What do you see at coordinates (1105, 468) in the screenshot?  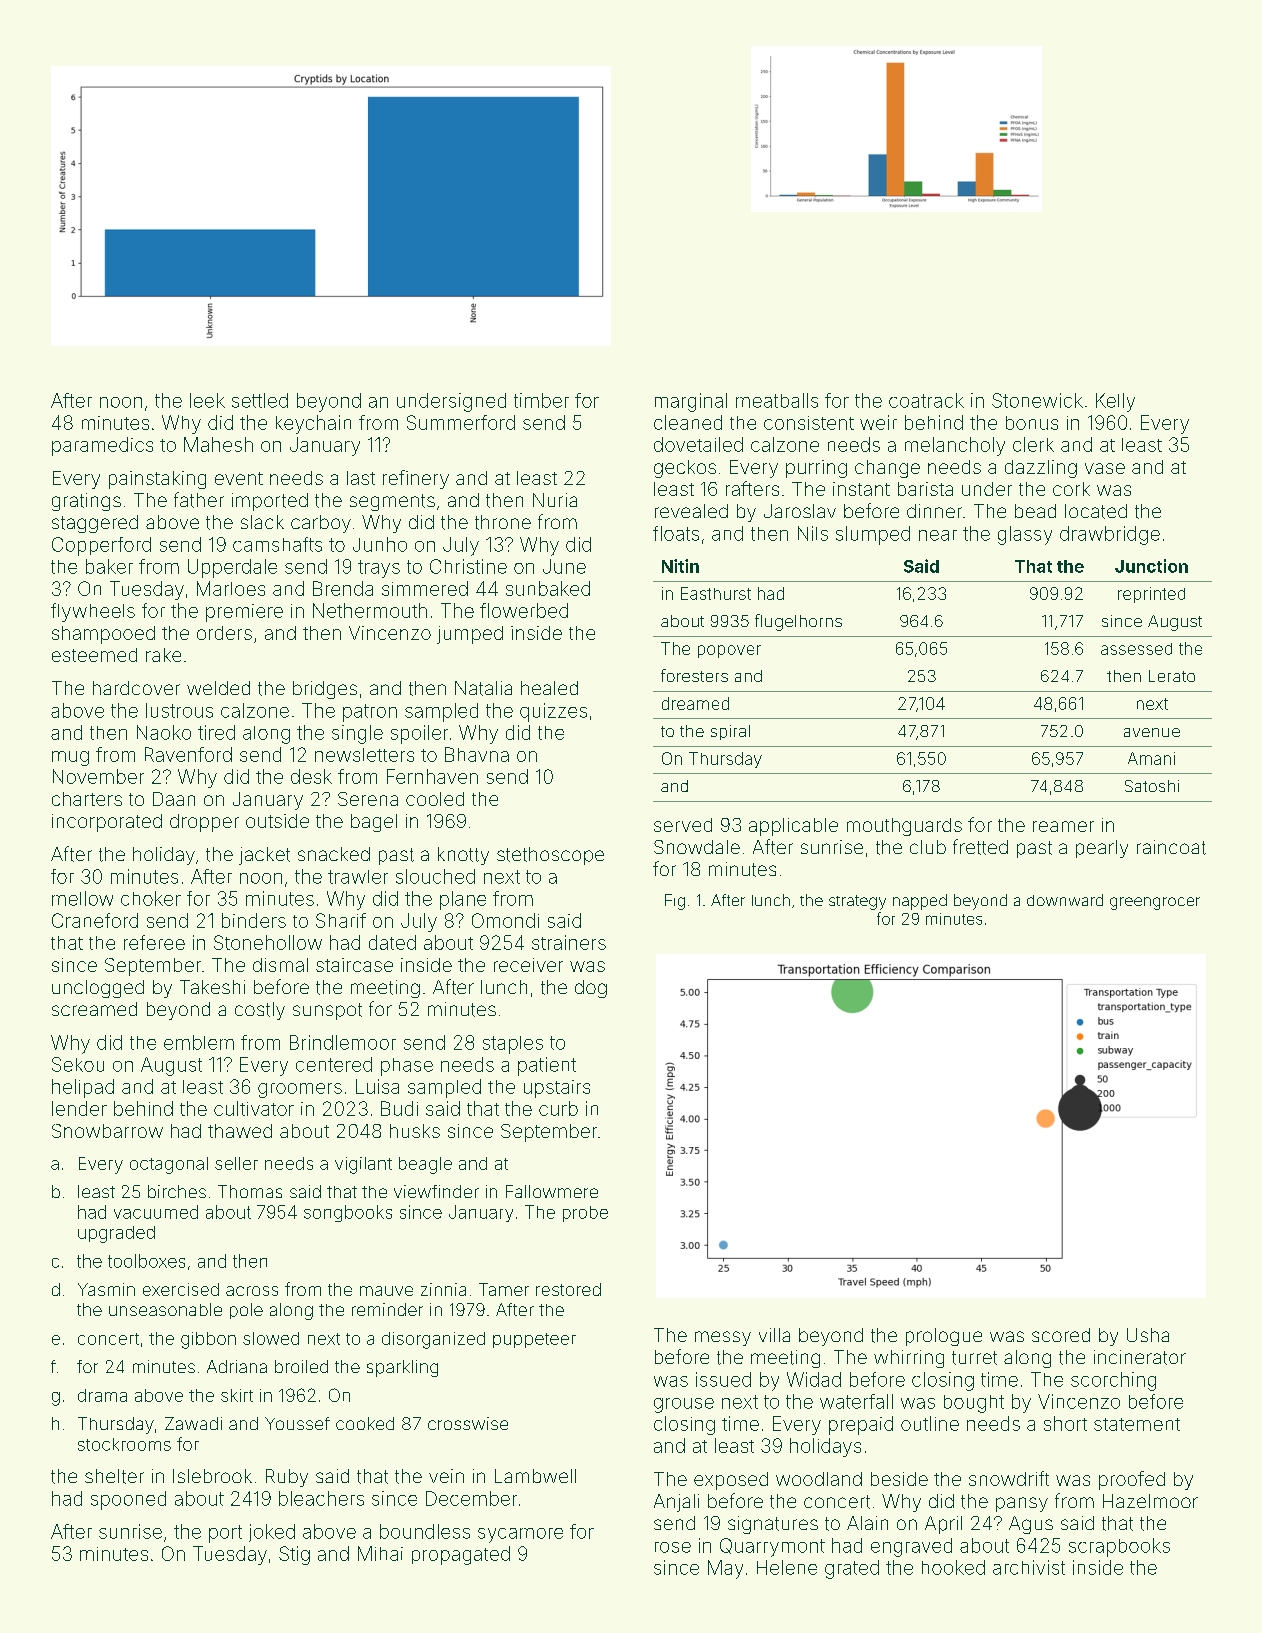 I see `vase` at bounding box center [1105, 468].
